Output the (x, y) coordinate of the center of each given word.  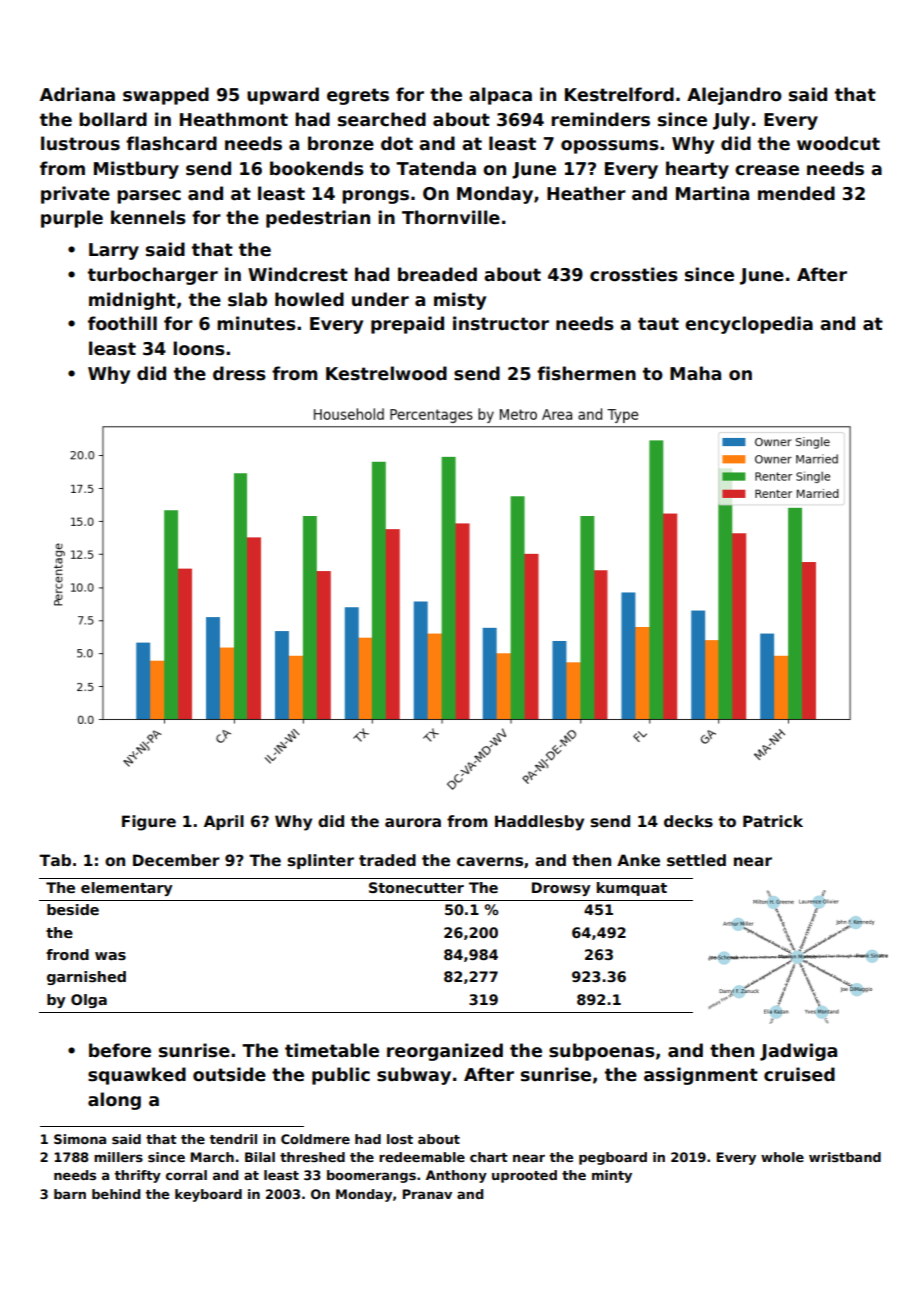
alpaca (500, 96)
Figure (149, 823)
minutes (256, 323)
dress (239, 373)
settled (696, 860)
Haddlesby (539, 823)
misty (460, 301)
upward (283, 96)
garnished (86, 978)
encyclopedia (749, 325)
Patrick (773, 821)
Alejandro (734, 96)
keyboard (208, 1195)
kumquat (632, 889)
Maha (695, 373)
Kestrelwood (386, 373)
